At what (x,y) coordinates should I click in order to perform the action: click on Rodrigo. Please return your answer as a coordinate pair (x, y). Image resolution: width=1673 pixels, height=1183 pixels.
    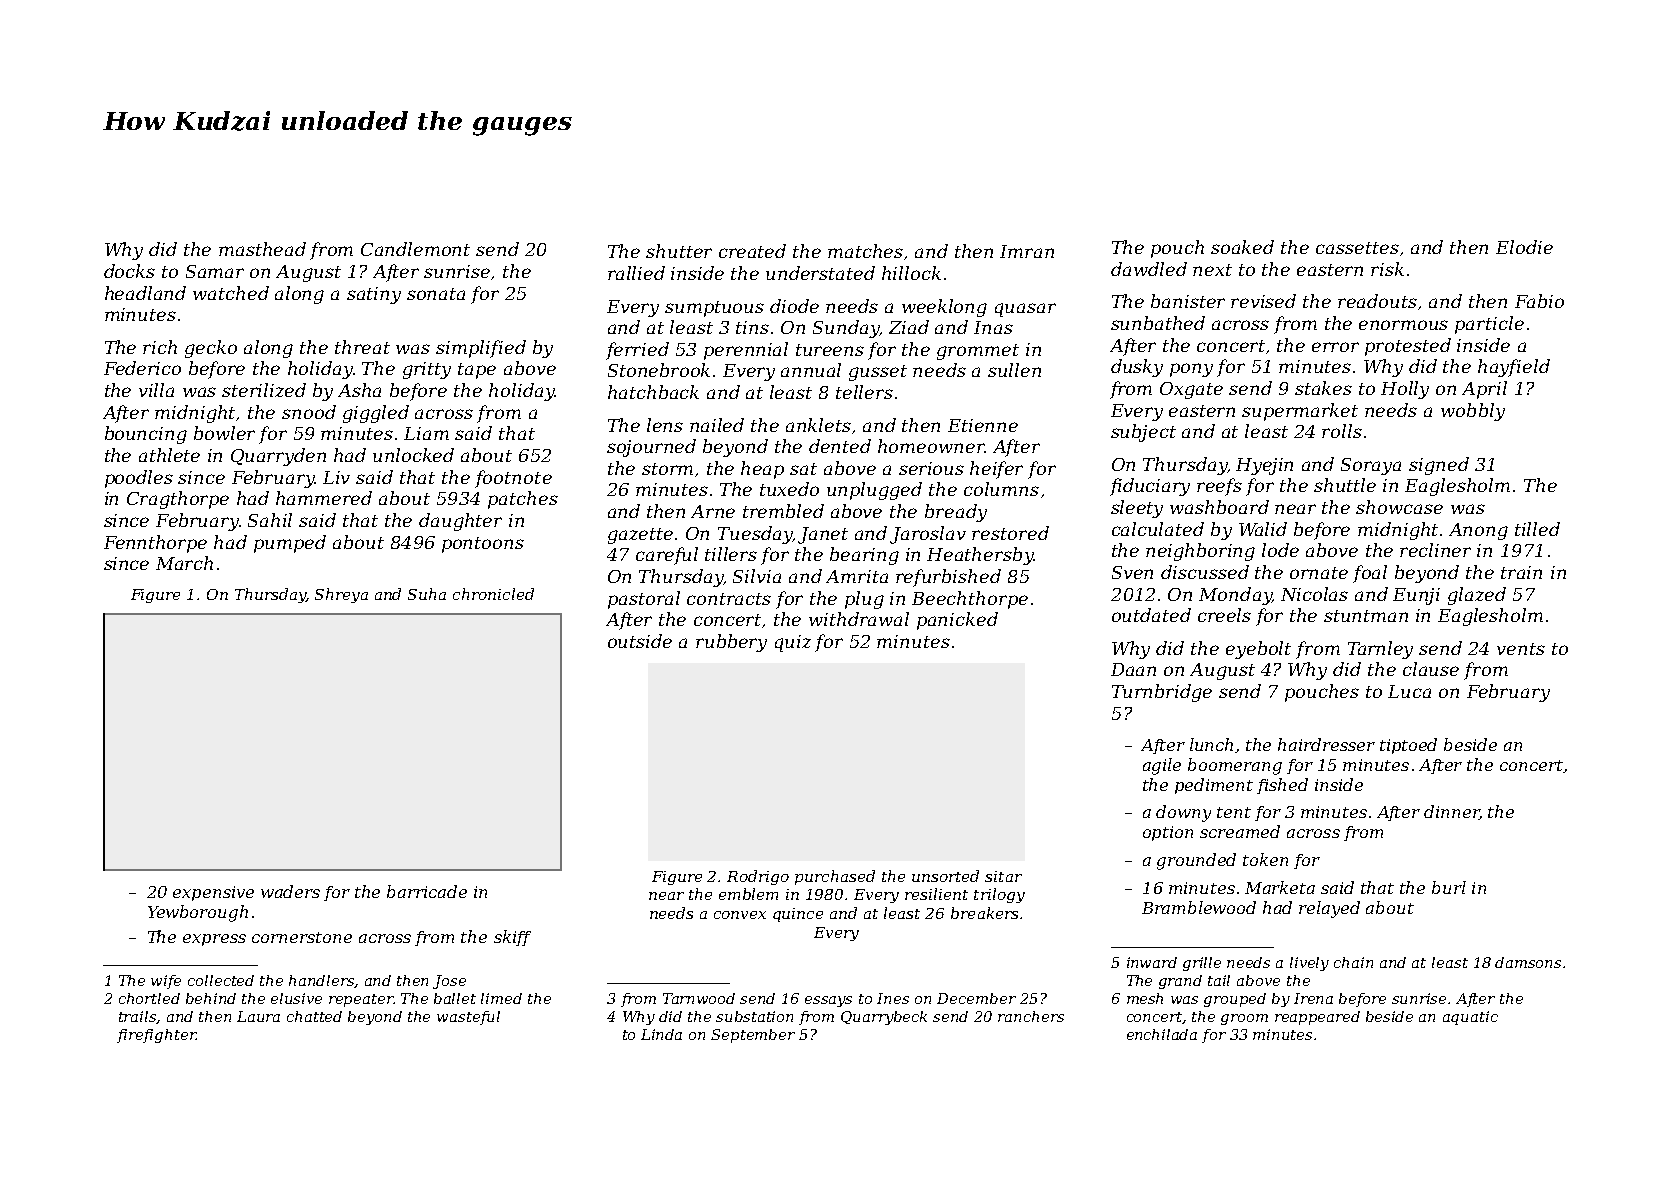
    Looking at the image, I should click on (758, 877).
